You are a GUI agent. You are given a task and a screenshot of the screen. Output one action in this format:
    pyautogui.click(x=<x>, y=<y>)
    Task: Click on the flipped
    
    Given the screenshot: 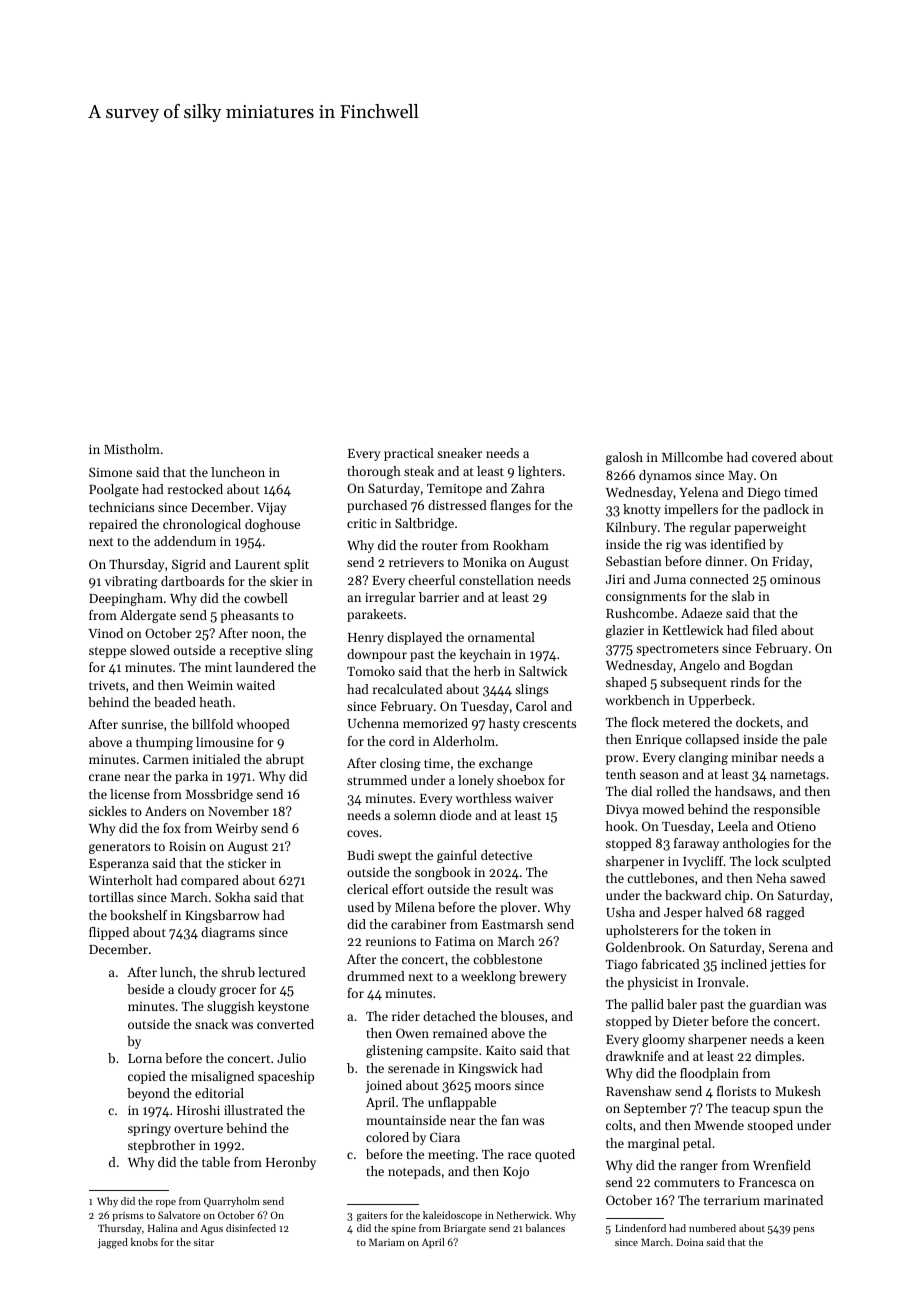 What is the action you would take?
    pyautogui.click(x=109, y=933)
